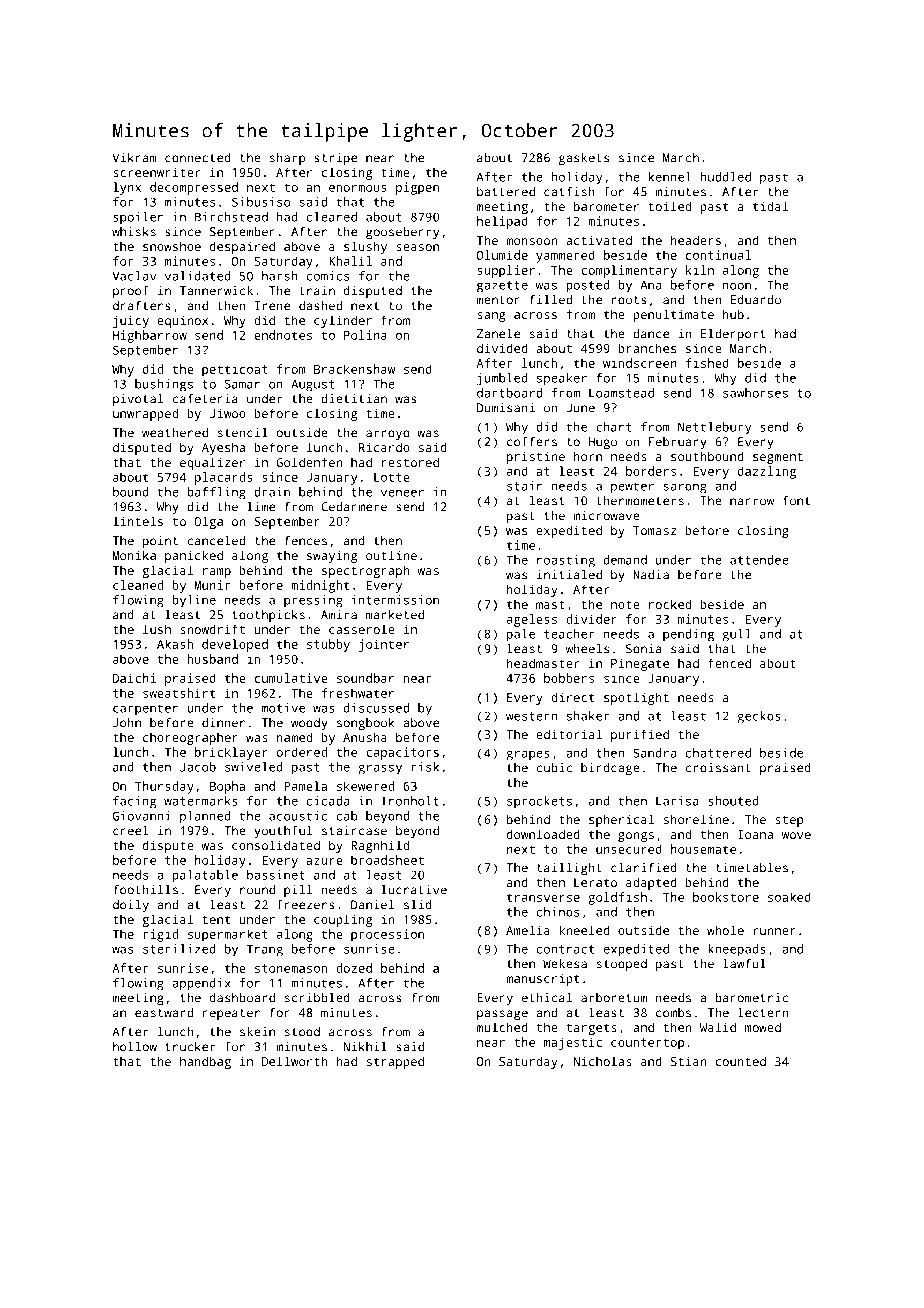 The width and height of the screenshot is (924, 1308). What do you see at coordinates (231, 753) in the screenshot?
I see `bricklayer` at bounding box center [231, 753].
